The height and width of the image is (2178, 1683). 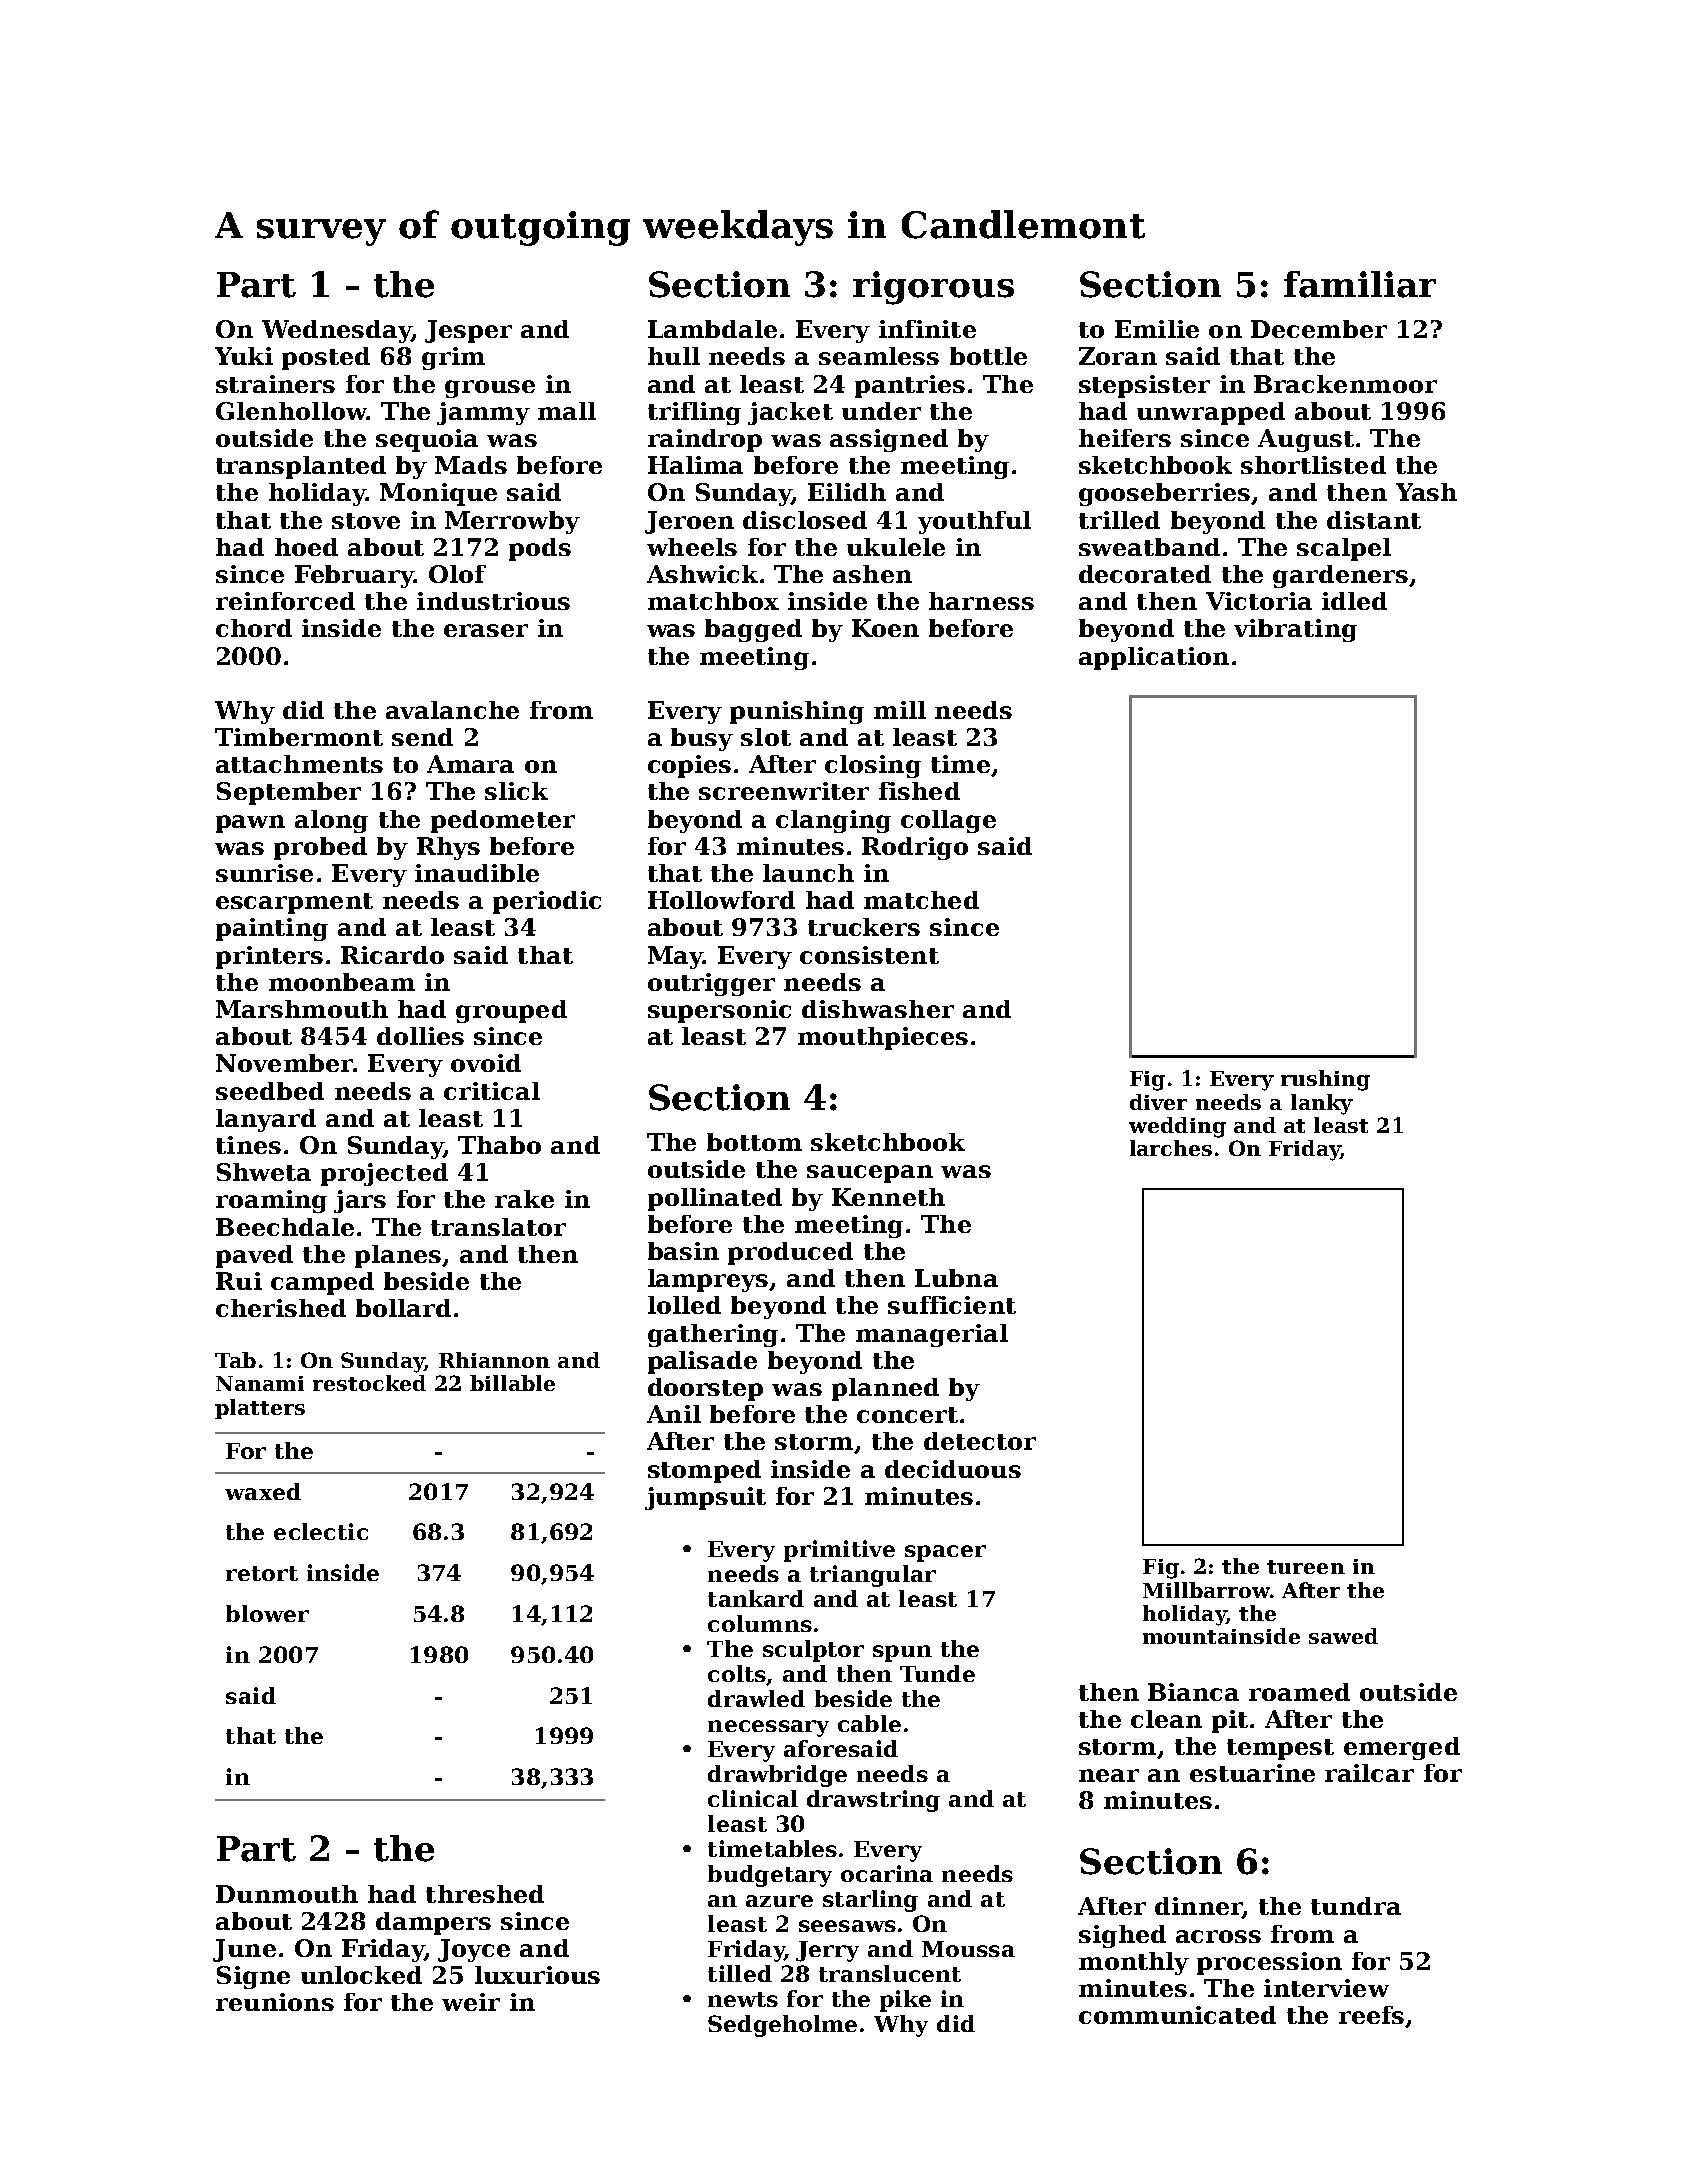 I want to click on reefs, so click(x=1371, y=2015).
